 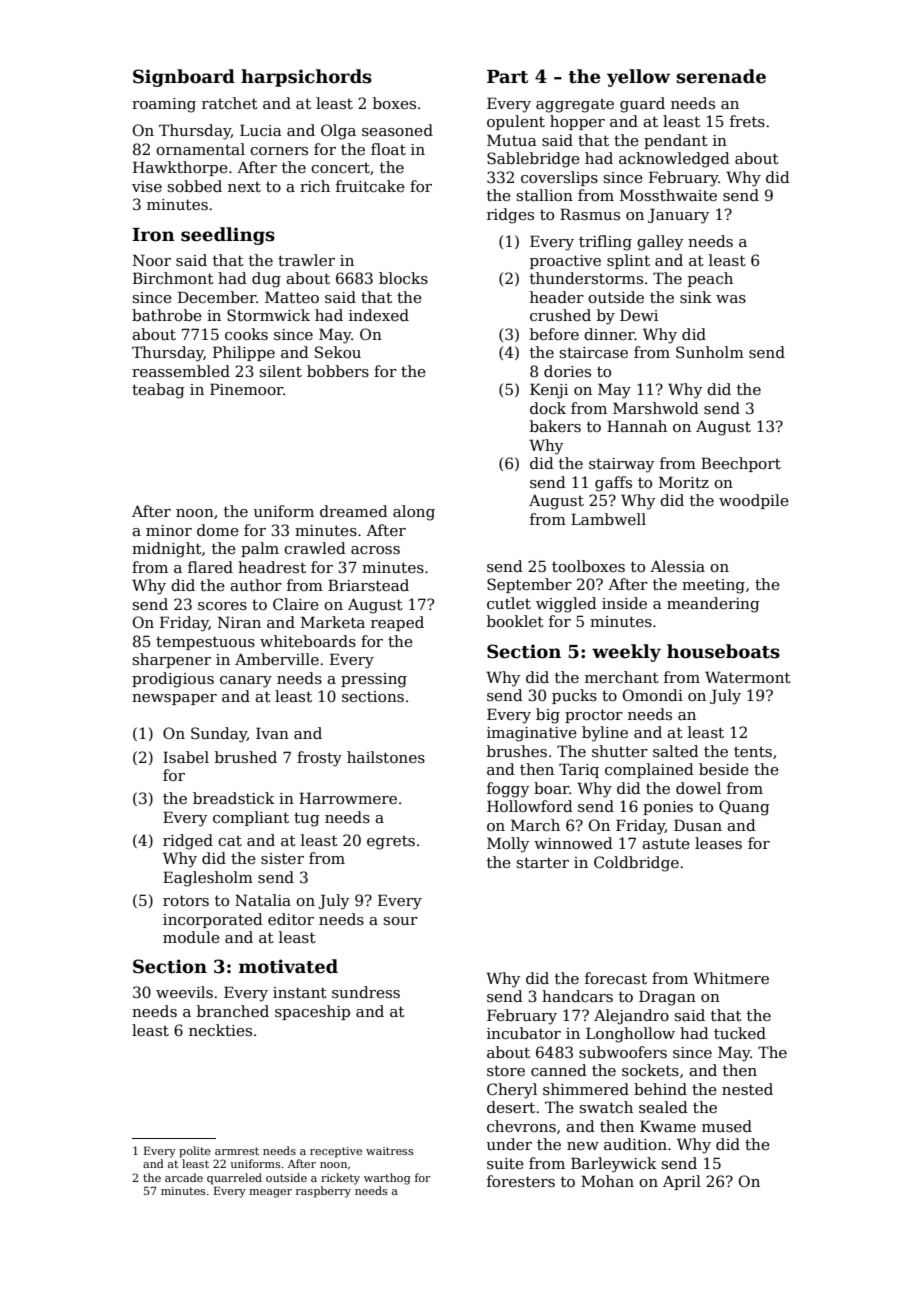 I want to click on egrets, so click(x=391, y=843).
